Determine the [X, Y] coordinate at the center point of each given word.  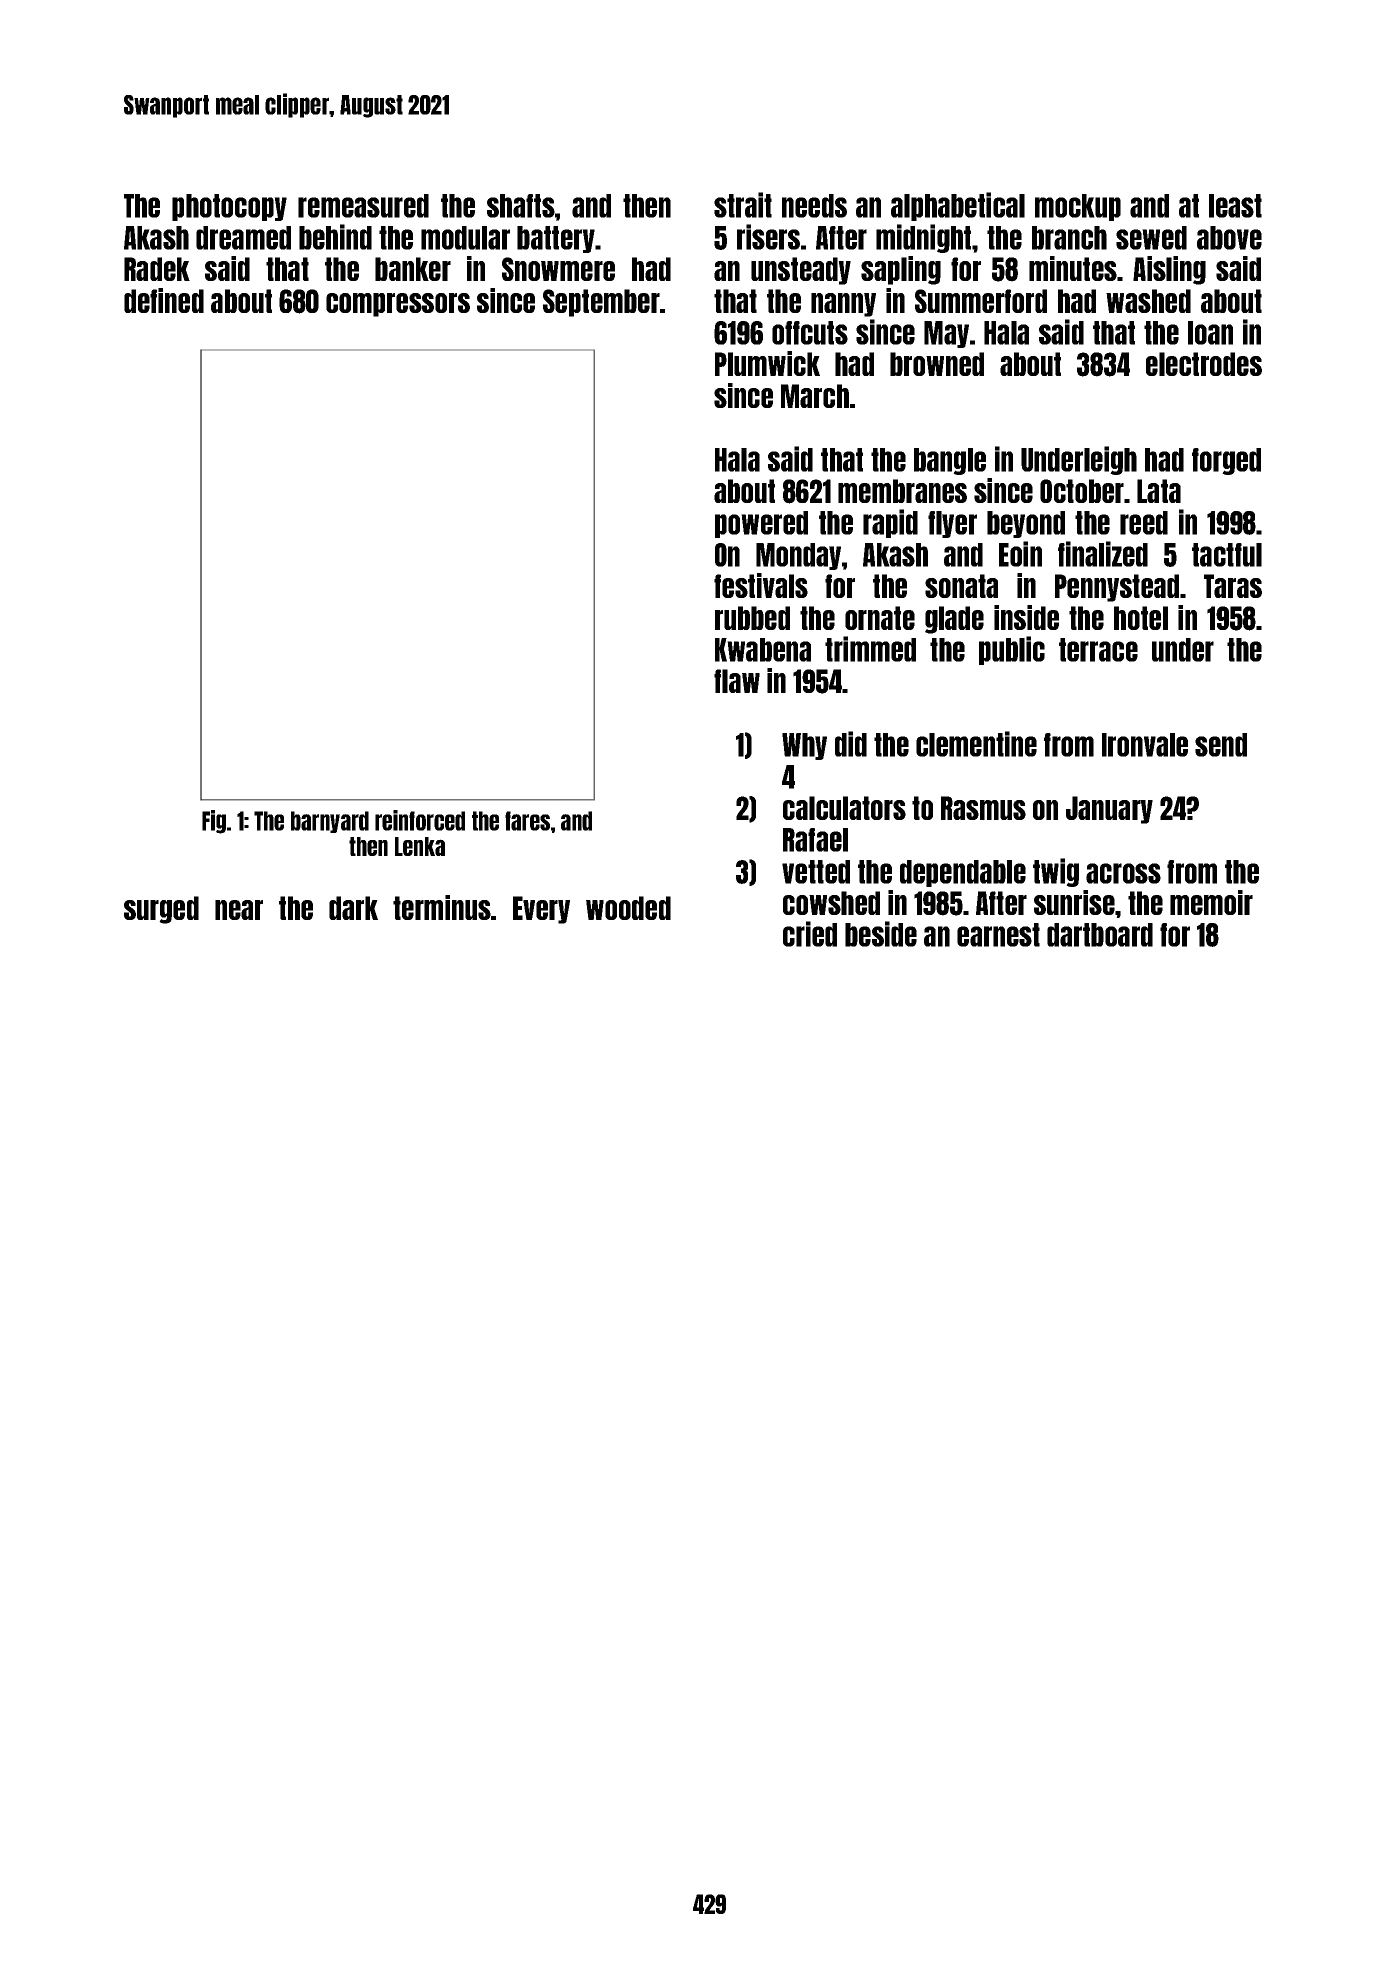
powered [761, 524]
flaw [737, 681]
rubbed [752, 618]
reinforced [420, 820]
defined [164, 300]
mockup [1078, 207]
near [239, 910]
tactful [1227, 555]
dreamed [243, 238]
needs [814, 206]
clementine [976, 744]
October [1082, 491]
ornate [880, 618]
